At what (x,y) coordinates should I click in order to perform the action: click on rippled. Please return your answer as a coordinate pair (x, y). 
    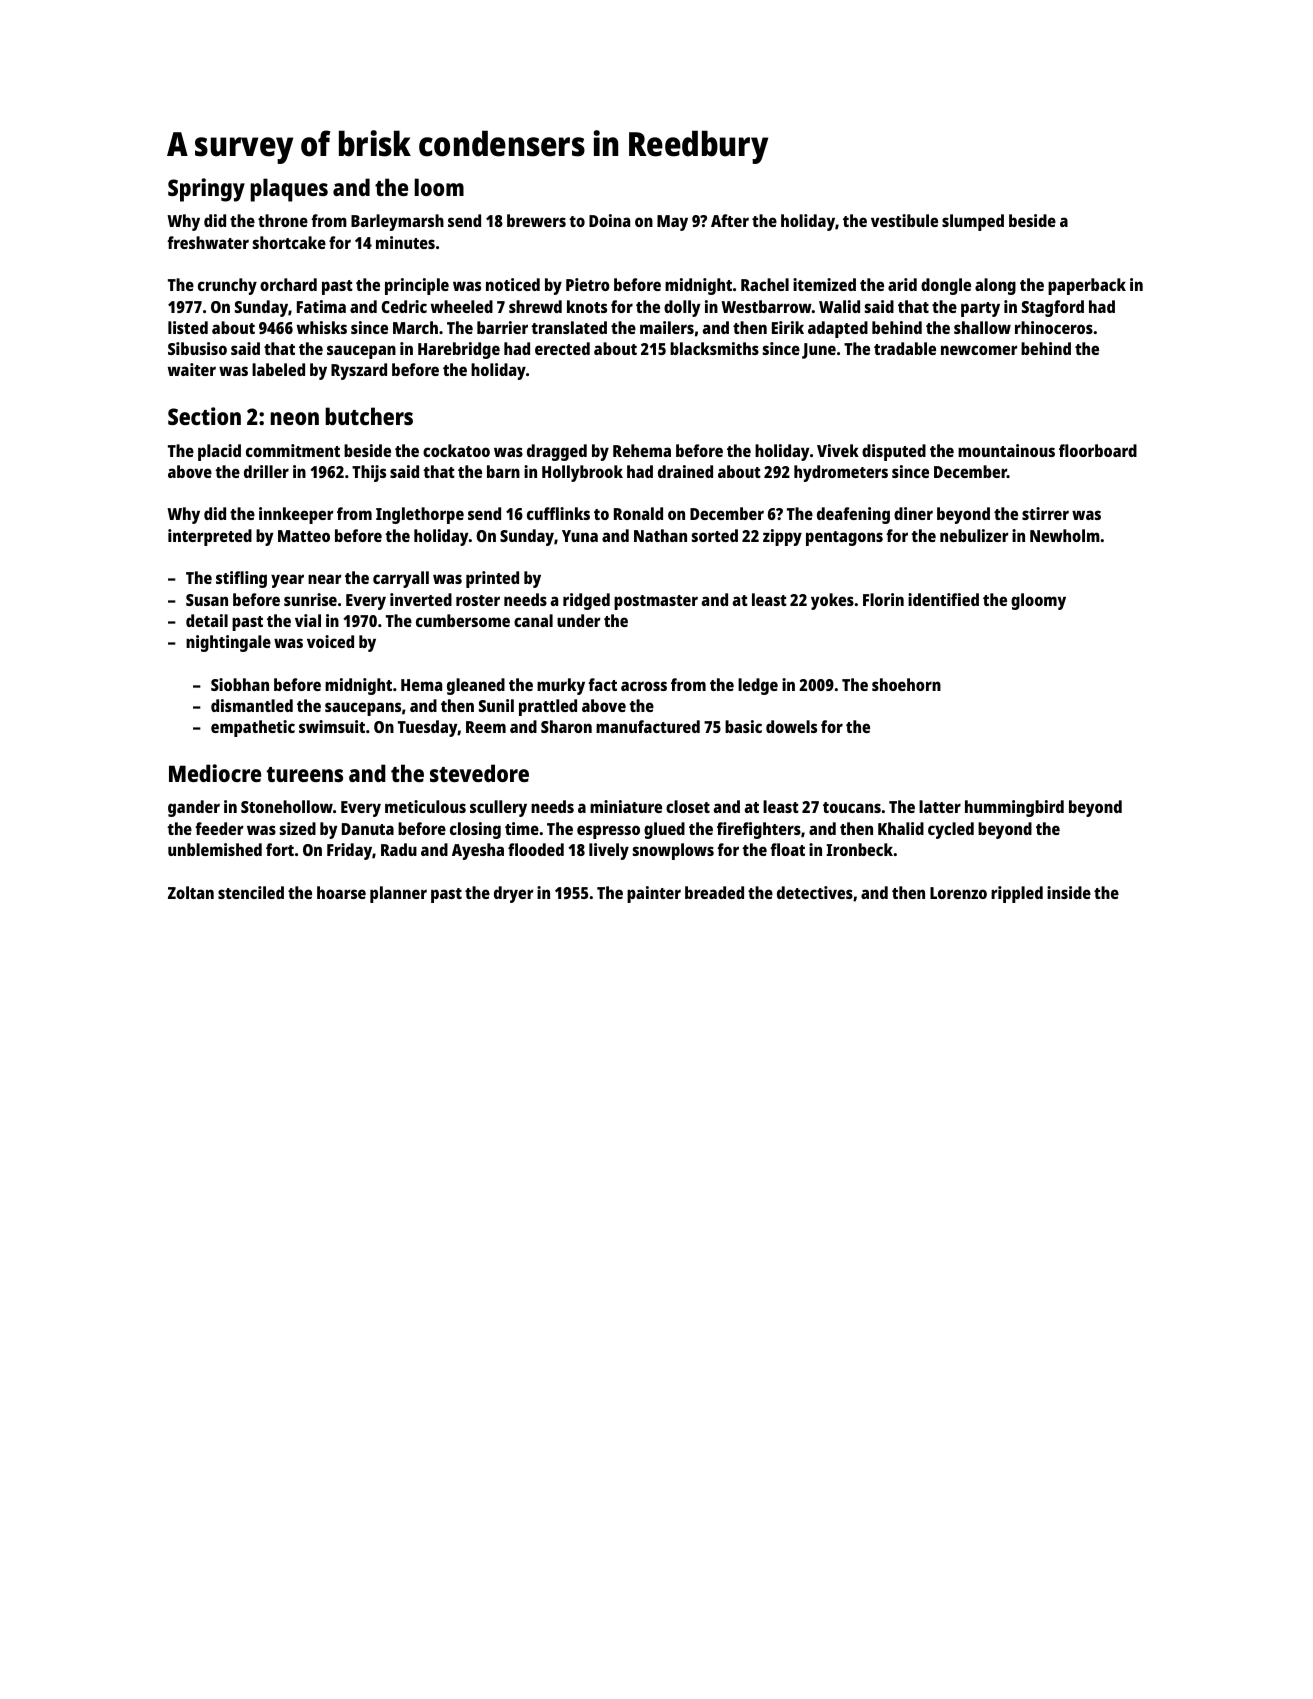
    Looking at the image, I should click on (1017, 894).
